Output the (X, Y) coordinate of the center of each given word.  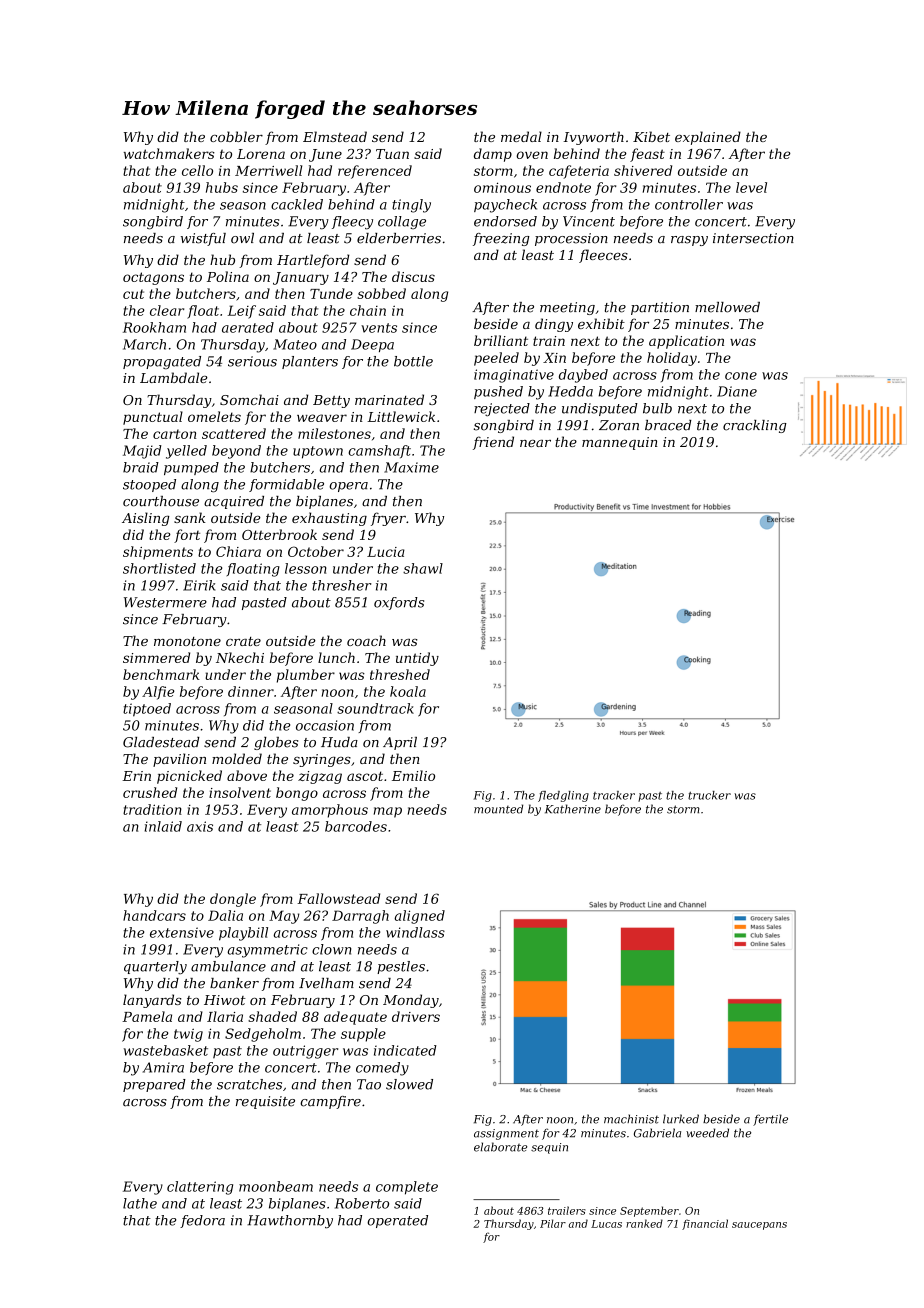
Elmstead (335, 136)
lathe (140, 1203)
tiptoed (147, 710)
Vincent (589, 221)
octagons (153, 278)
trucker (709, 795)
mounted (498, 809)
